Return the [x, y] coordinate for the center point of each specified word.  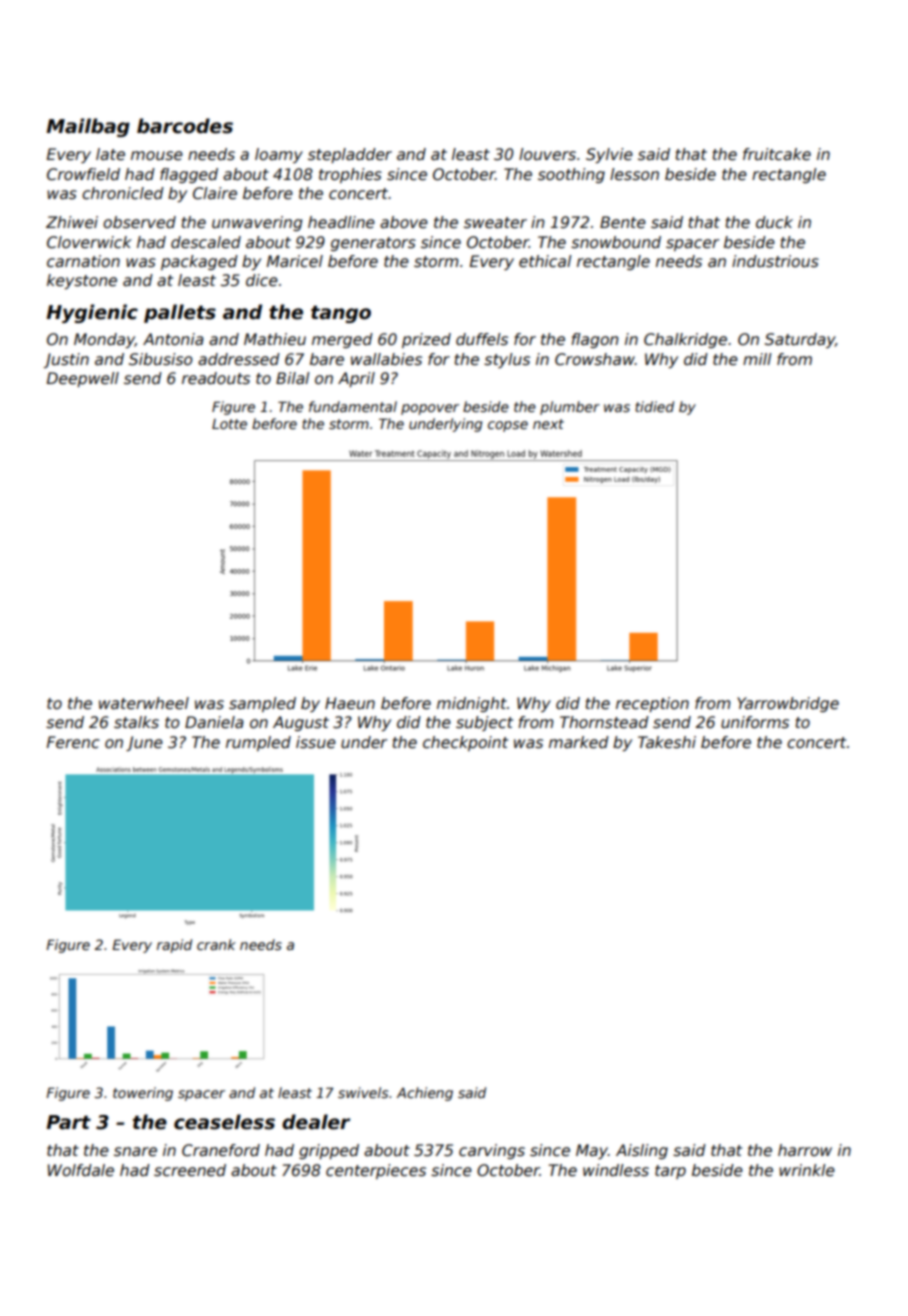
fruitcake [777, 154]
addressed [239, 359]
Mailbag [88, 127]
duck [774, 222]
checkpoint [465, 743]
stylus [507, 360]
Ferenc [73, 742]
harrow [805, 1150]
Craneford [221, 1150]
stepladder [350, 155]
